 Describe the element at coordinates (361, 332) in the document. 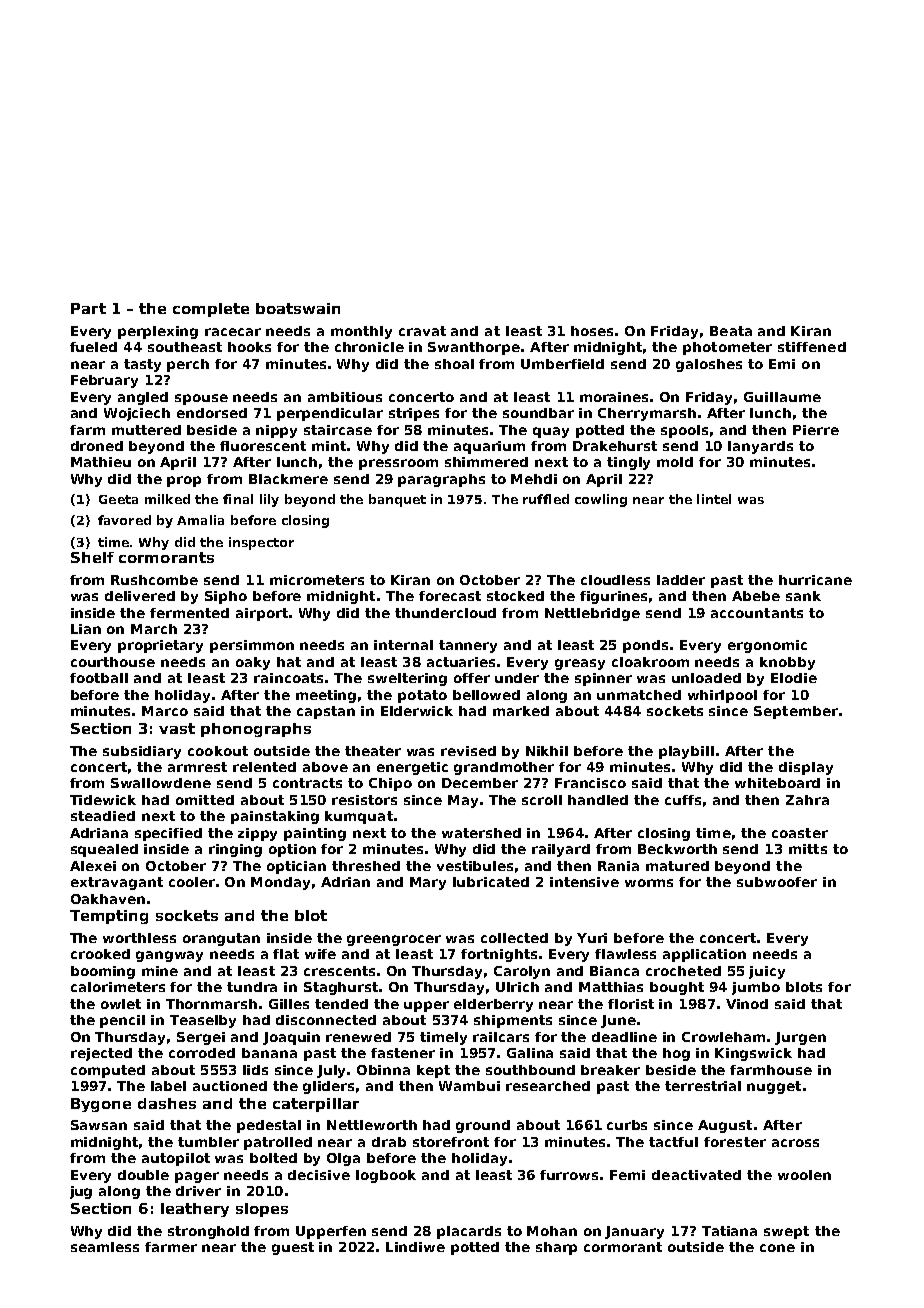

I see `monthly` at that location.
